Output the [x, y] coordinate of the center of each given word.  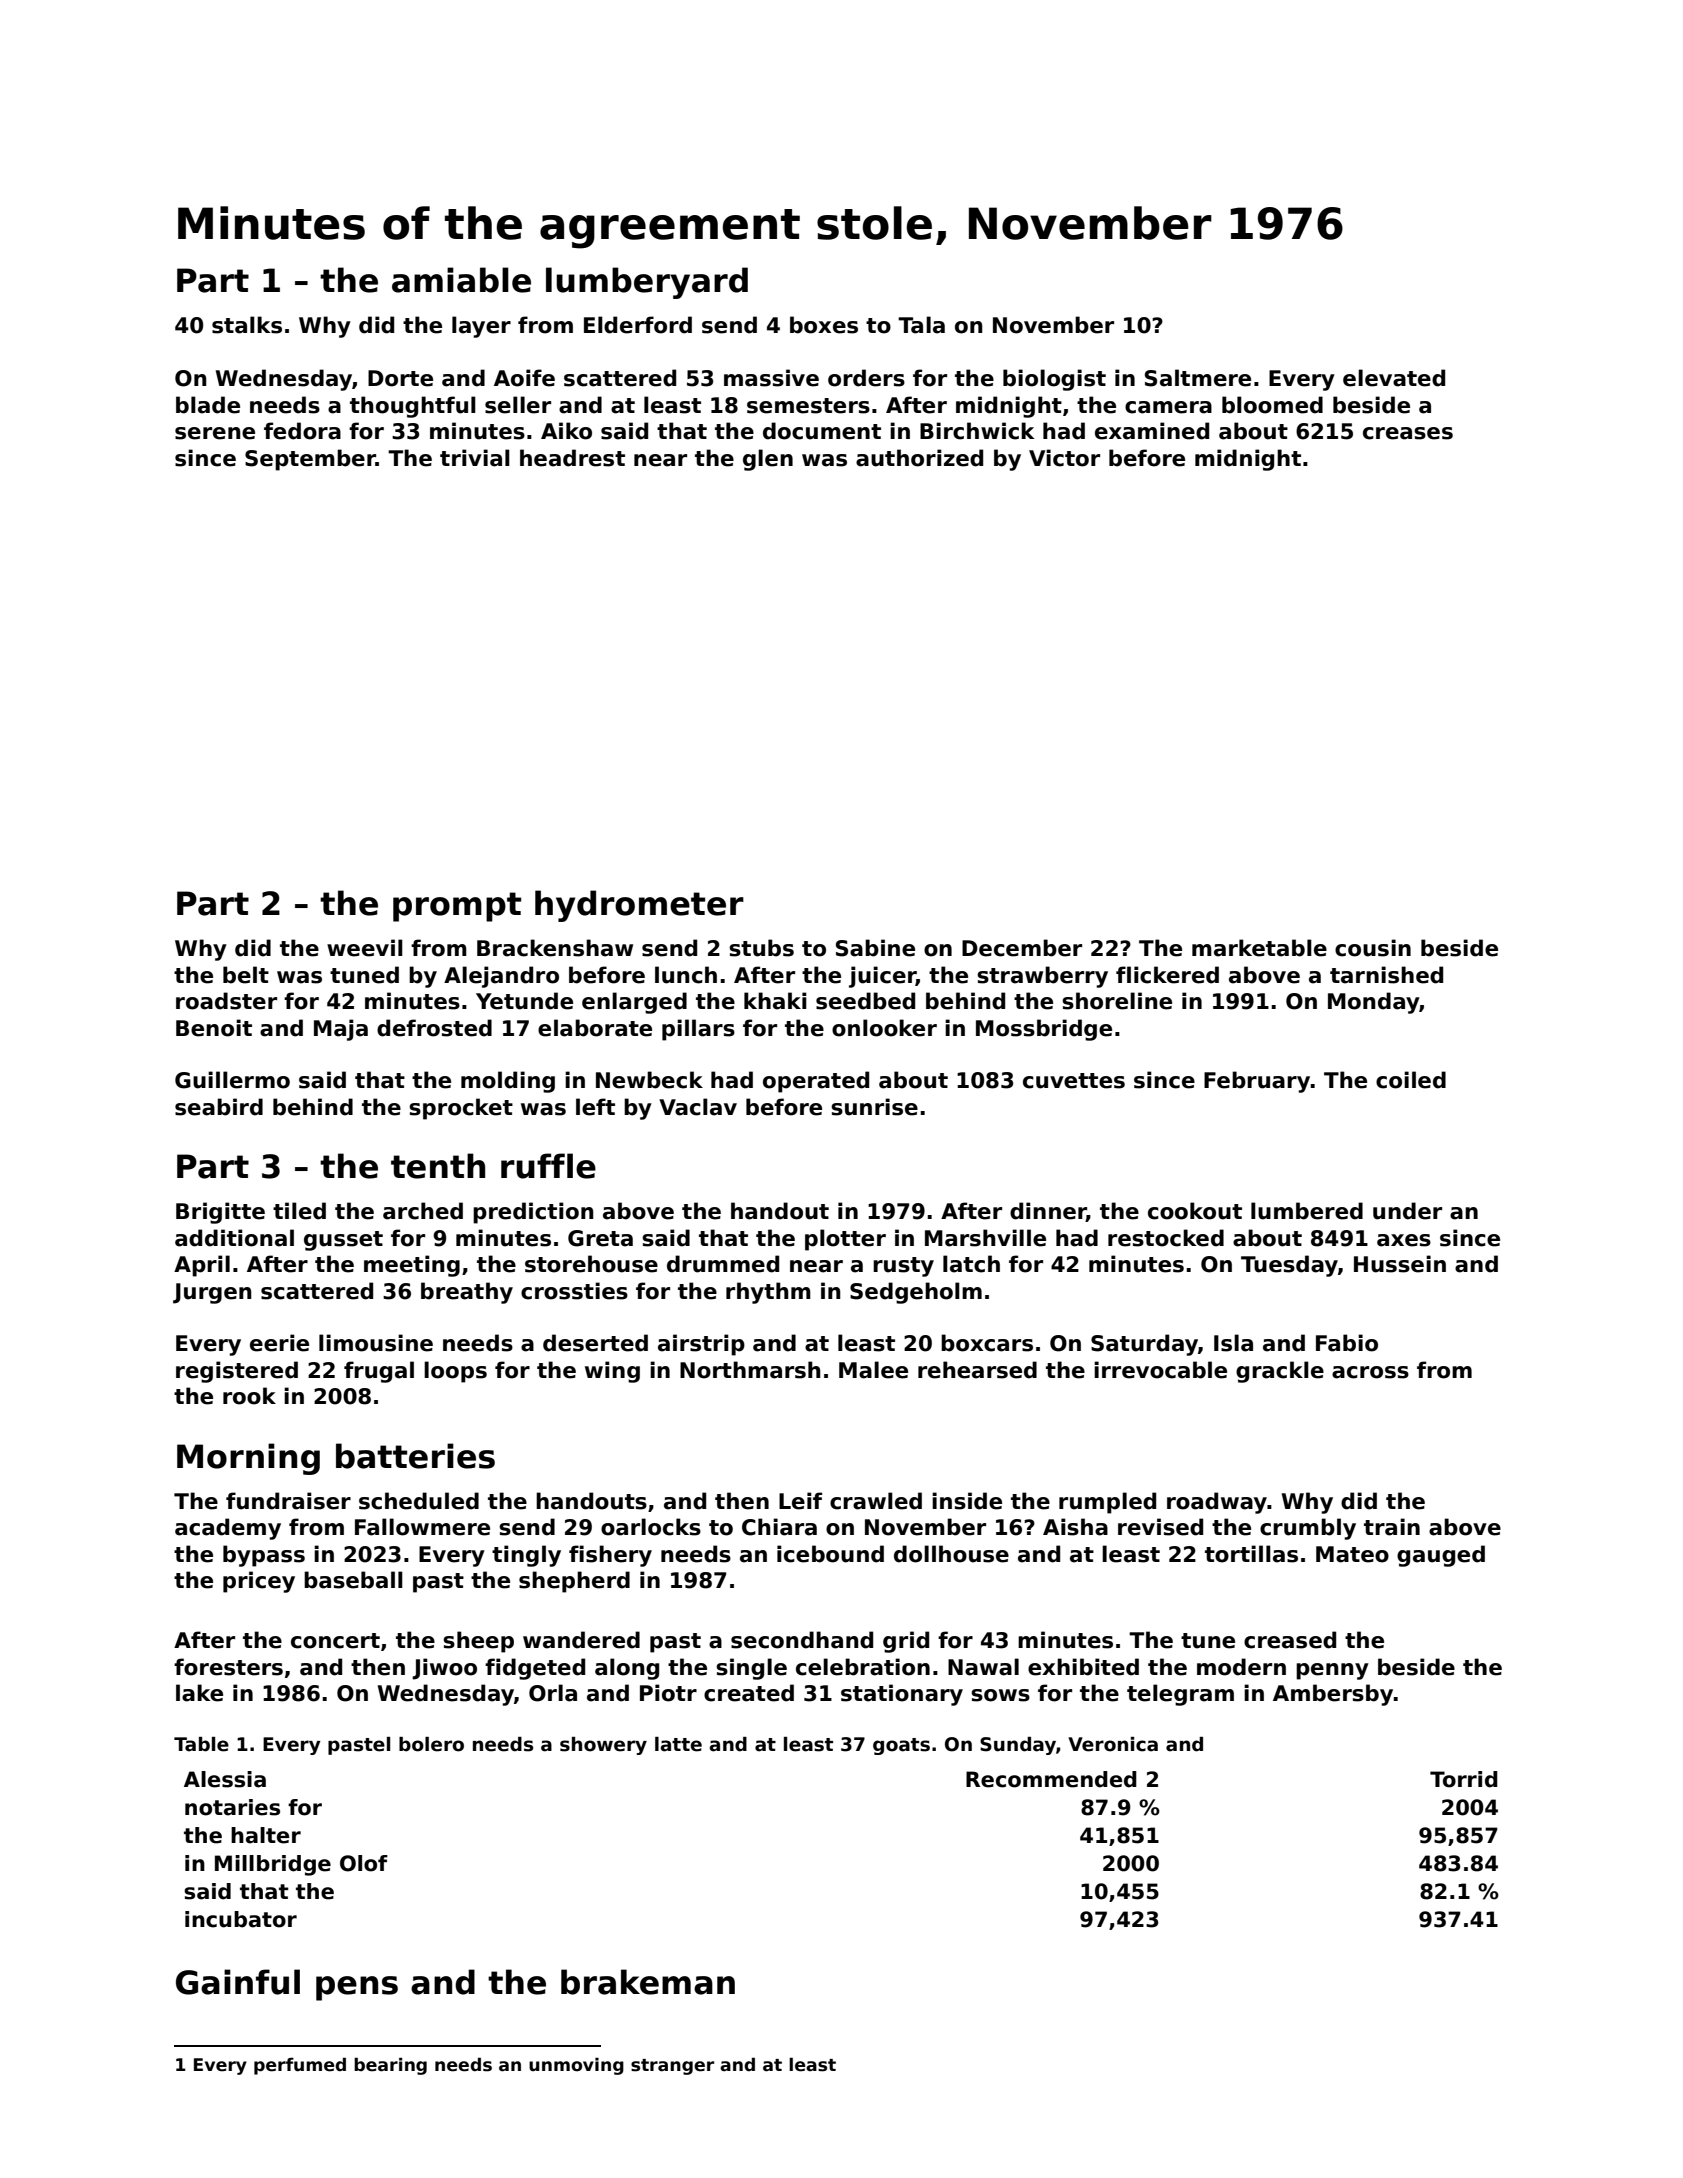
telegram [1180, 1695]
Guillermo [232, 1080]
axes [1404, 1240]
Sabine [875, 948]
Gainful [238, 1982]
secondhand [802, 1640]
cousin [1373, 948]
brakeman [648, 1982]
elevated [1394, 378]
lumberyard [647, 283]
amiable [461, 280]
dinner [1048, 1212]
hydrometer [639, 906]
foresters [228, 1667]
